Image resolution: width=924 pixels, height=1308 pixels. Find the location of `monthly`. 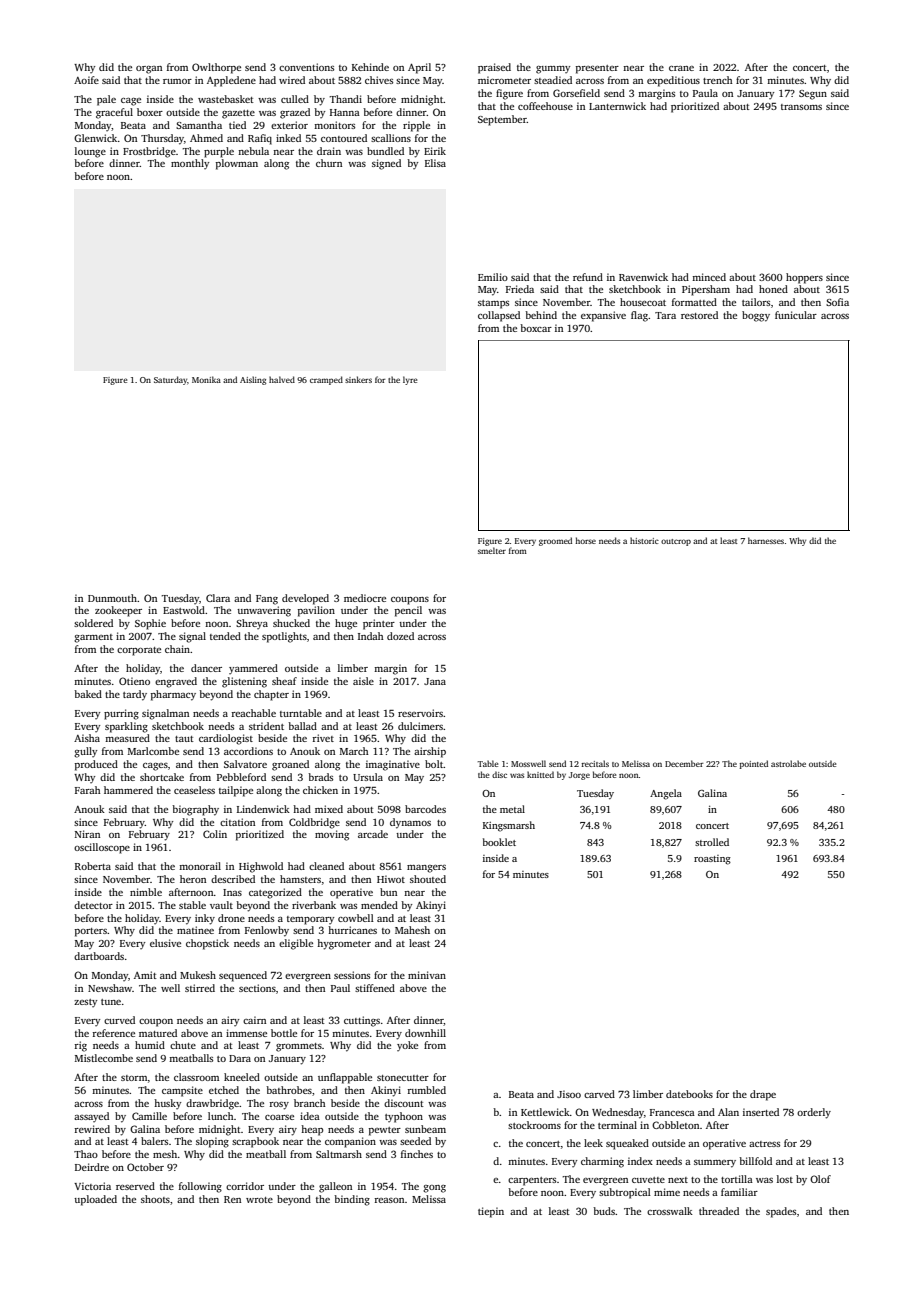

monthly is located at coordinates (190, 164).
